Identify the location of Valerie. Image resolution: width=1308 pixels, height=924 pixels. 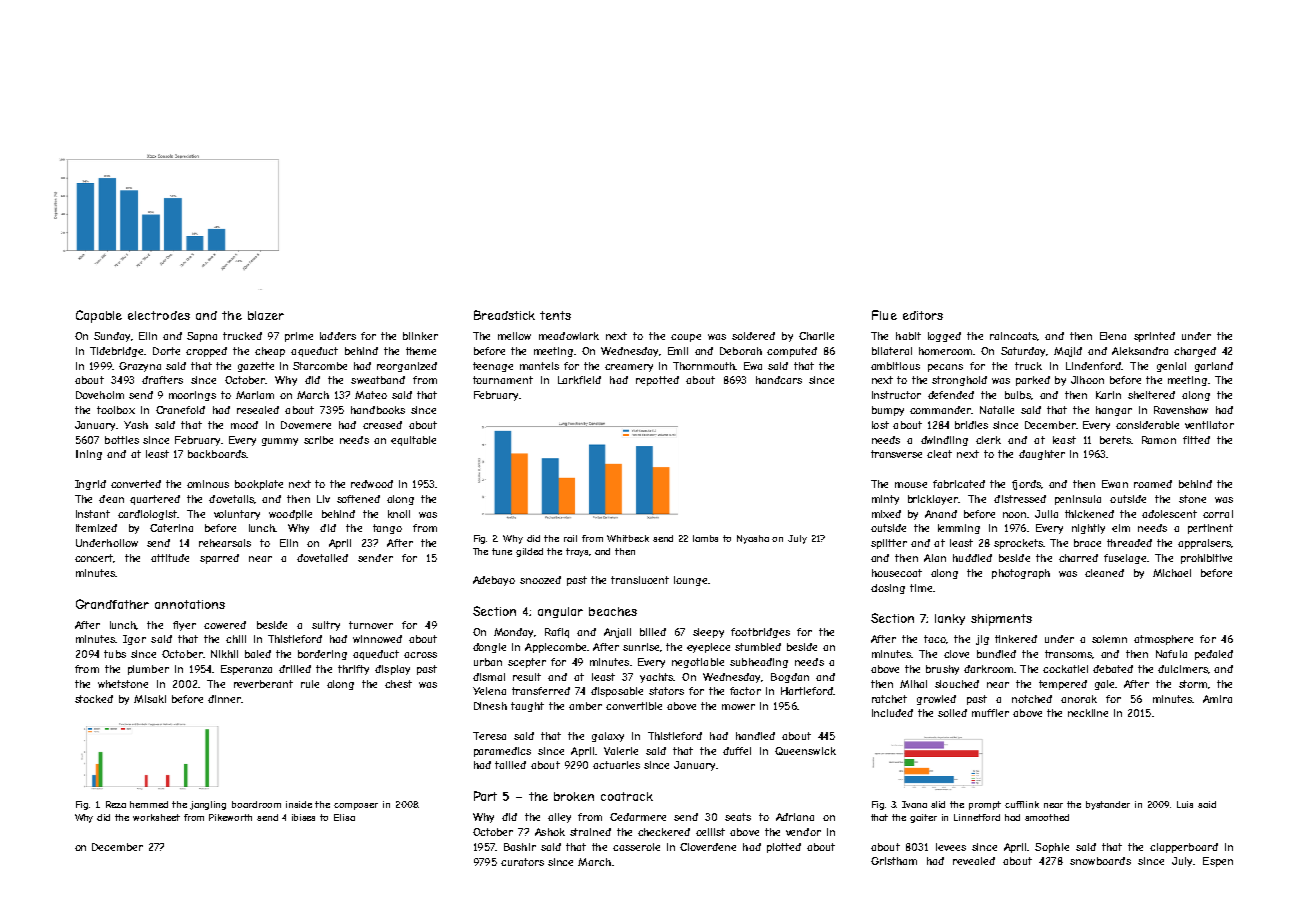
(621, 751).
